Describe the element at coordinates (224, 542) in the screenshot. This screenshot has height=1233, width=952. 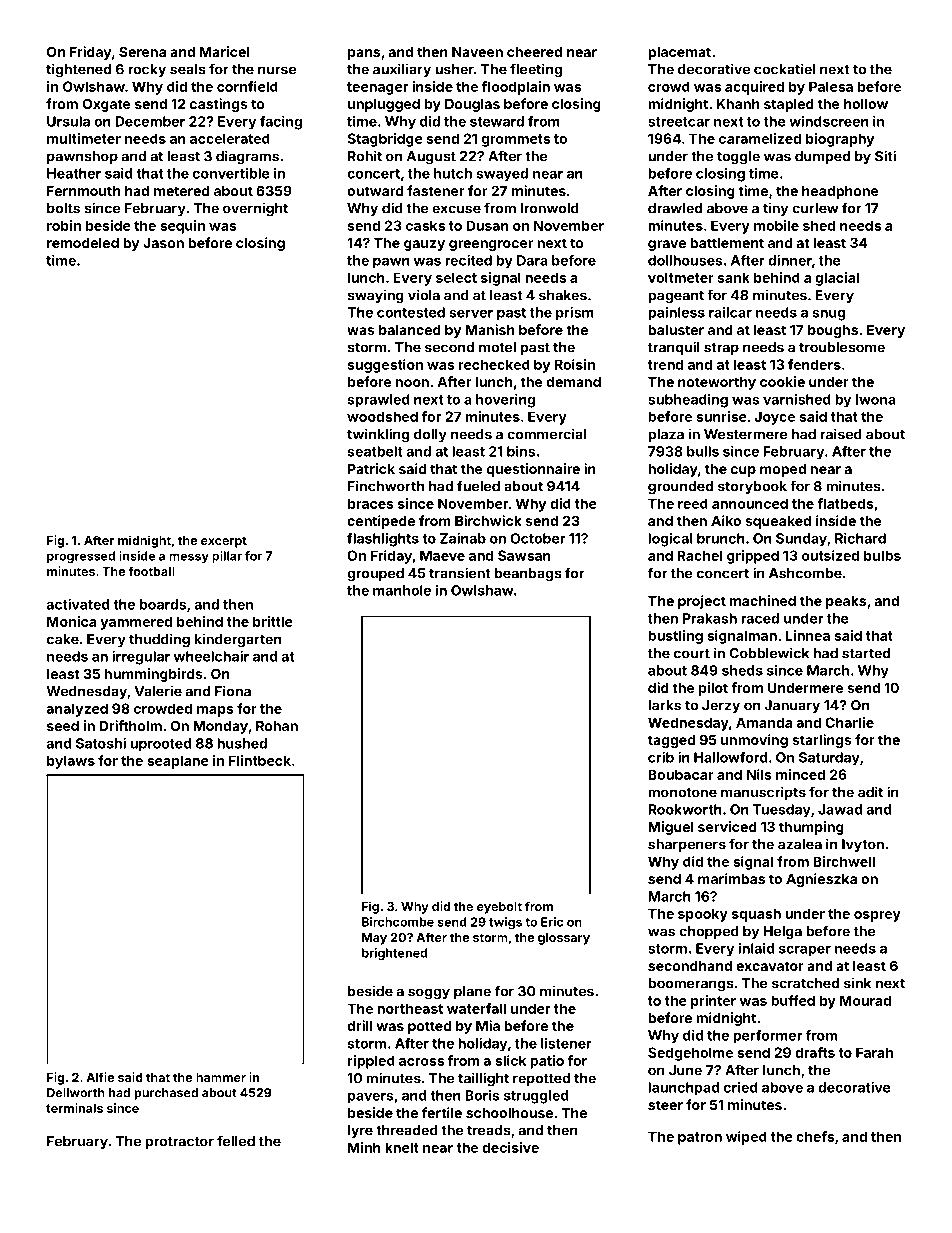
I see `excerpt` at that location.
